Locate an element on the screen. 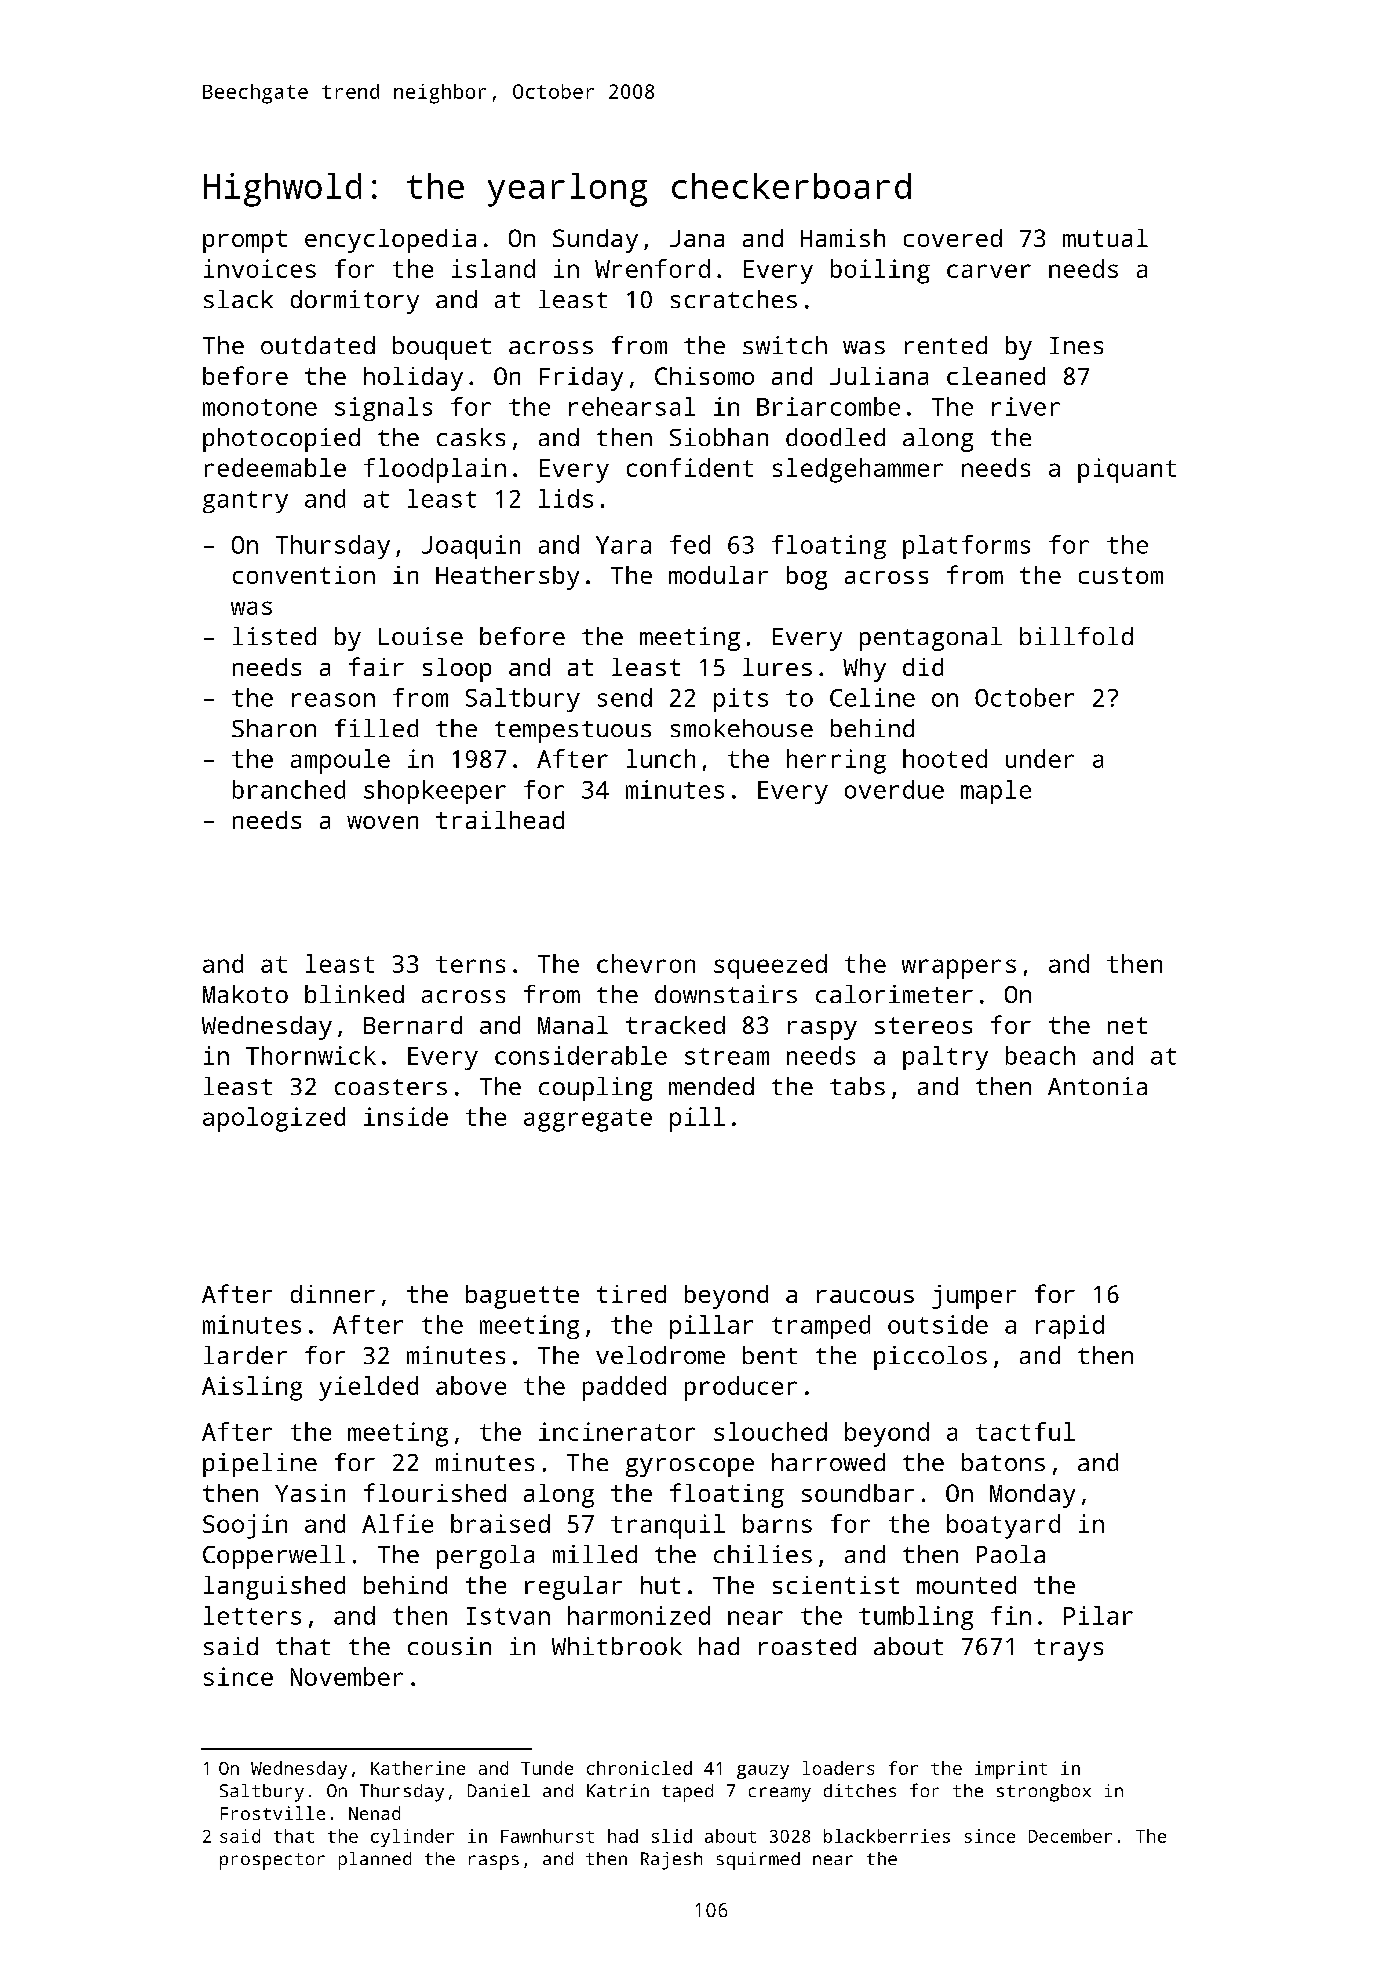 This screenshot has height=1969, width=1386. prompt is located at coordinates (245, 241).
